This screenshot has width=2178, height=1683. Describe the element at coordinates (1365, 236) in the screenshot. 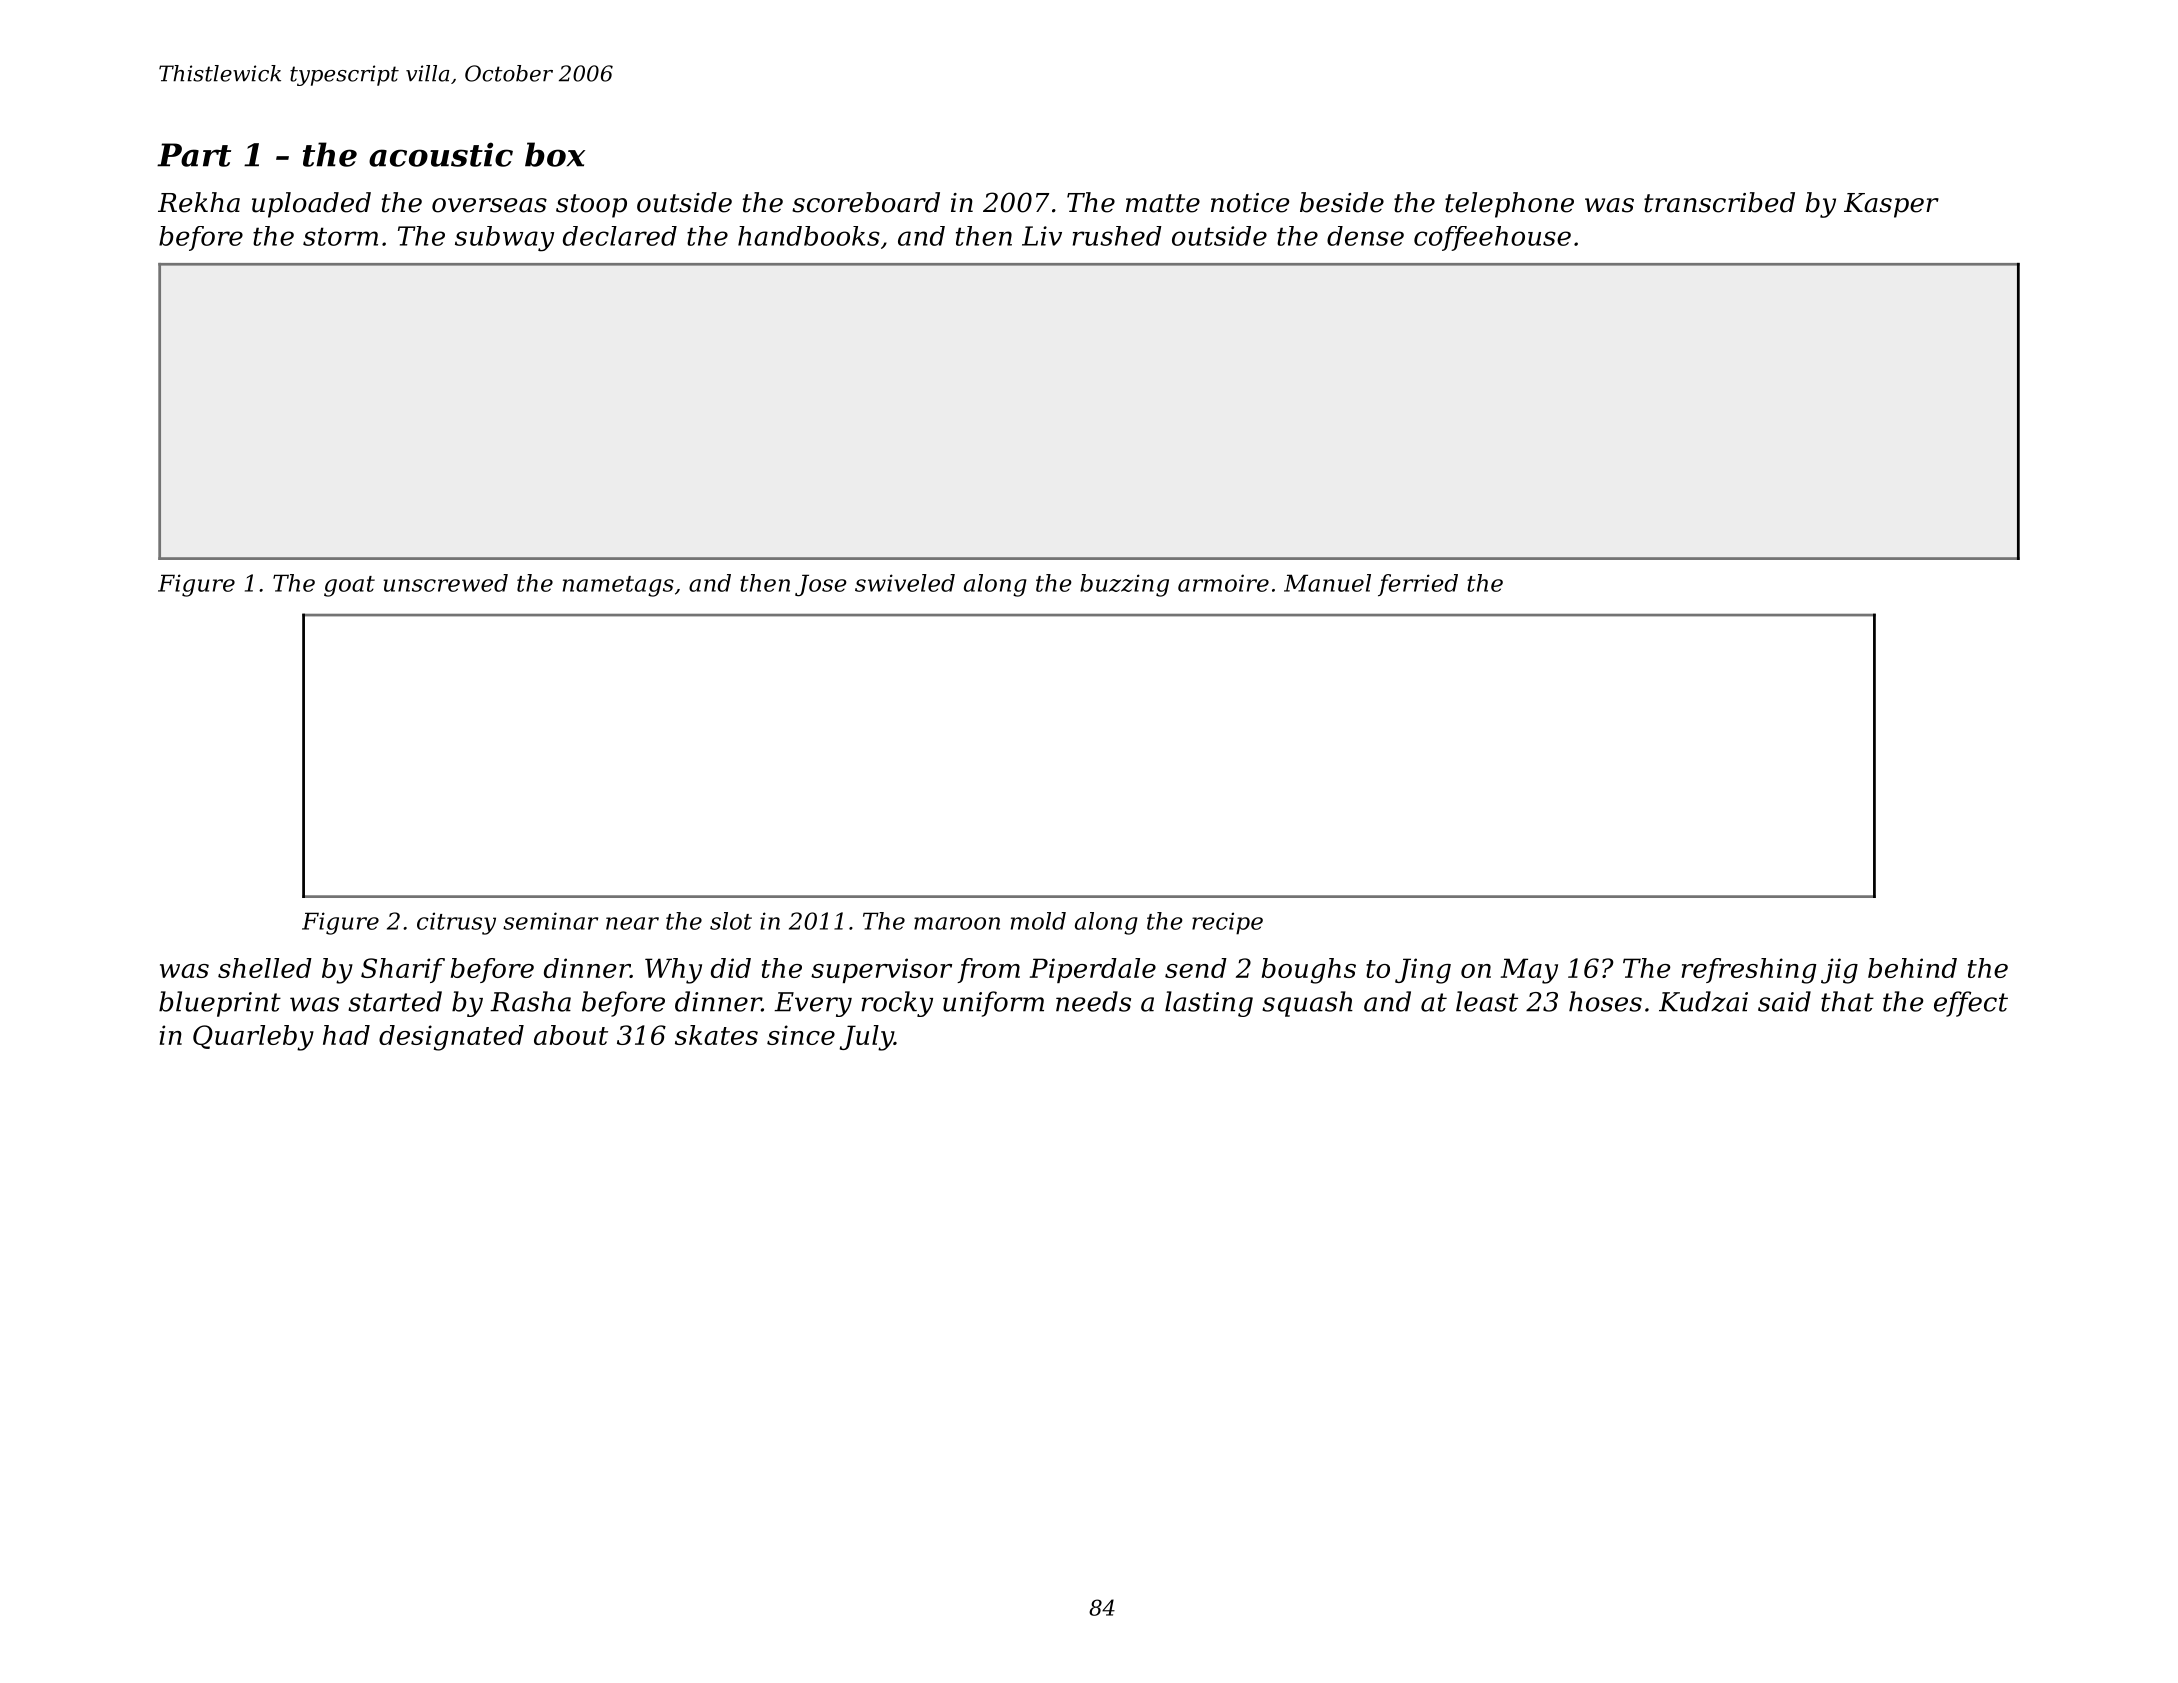

I see `dense` at that location.
